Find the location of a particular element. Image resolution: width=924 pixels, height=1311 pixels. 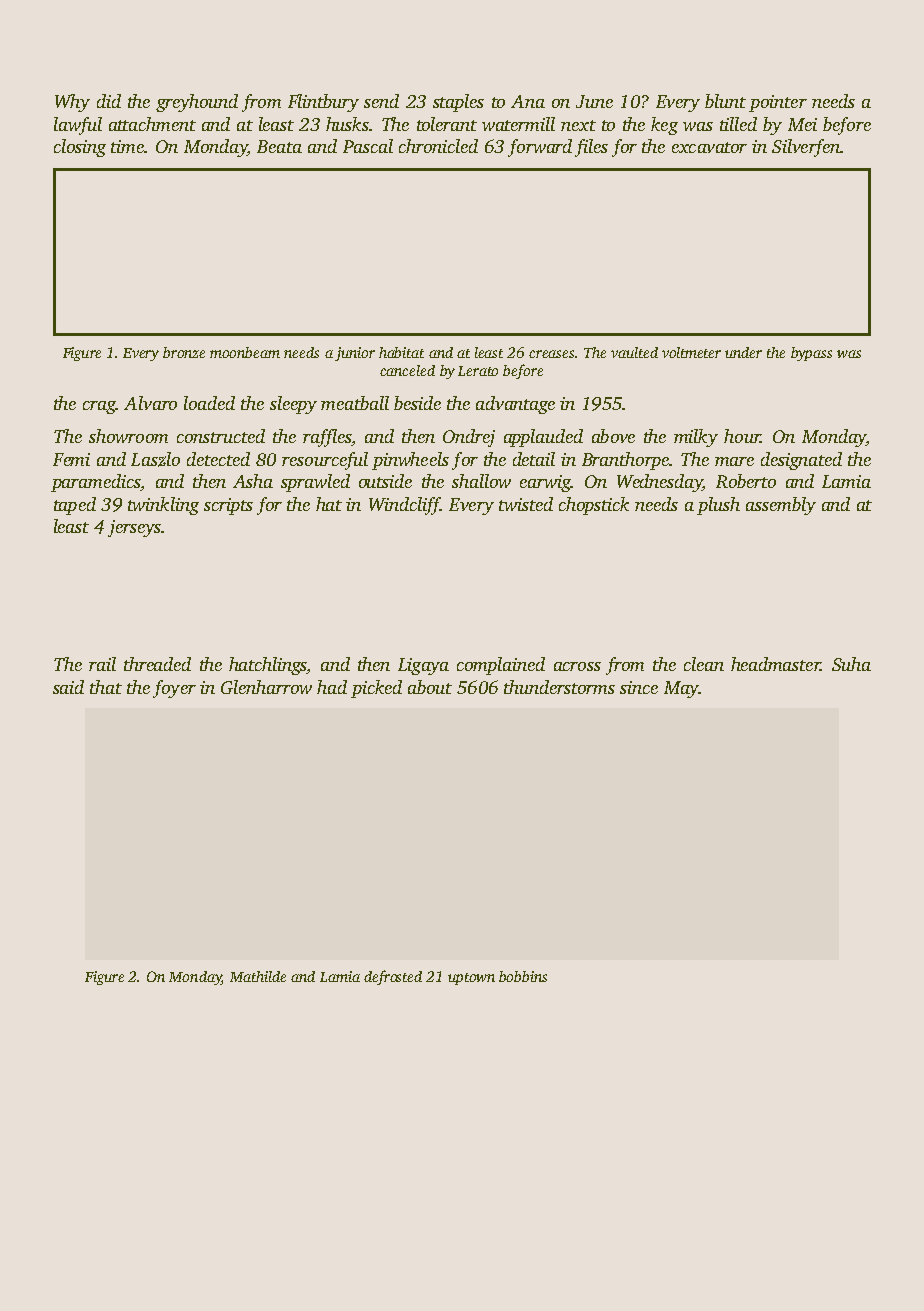

defrosted is located at coordinates (393, 977).
